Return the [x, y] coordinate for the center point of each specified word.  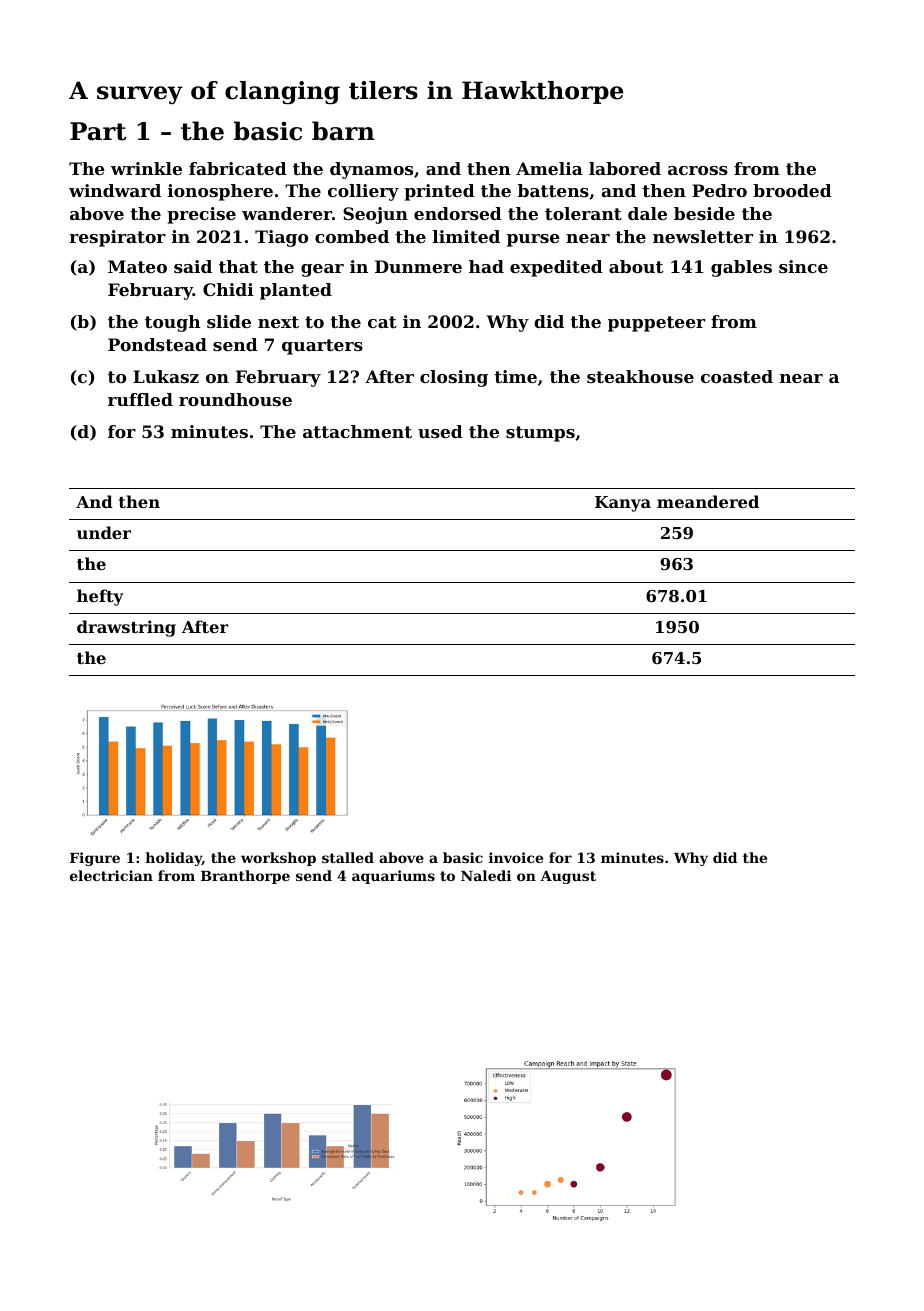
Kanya [623, 504]
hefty [100, 597]
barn [343, 131]
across [698, 170]
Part [98, 131]
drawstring [126, 628]
